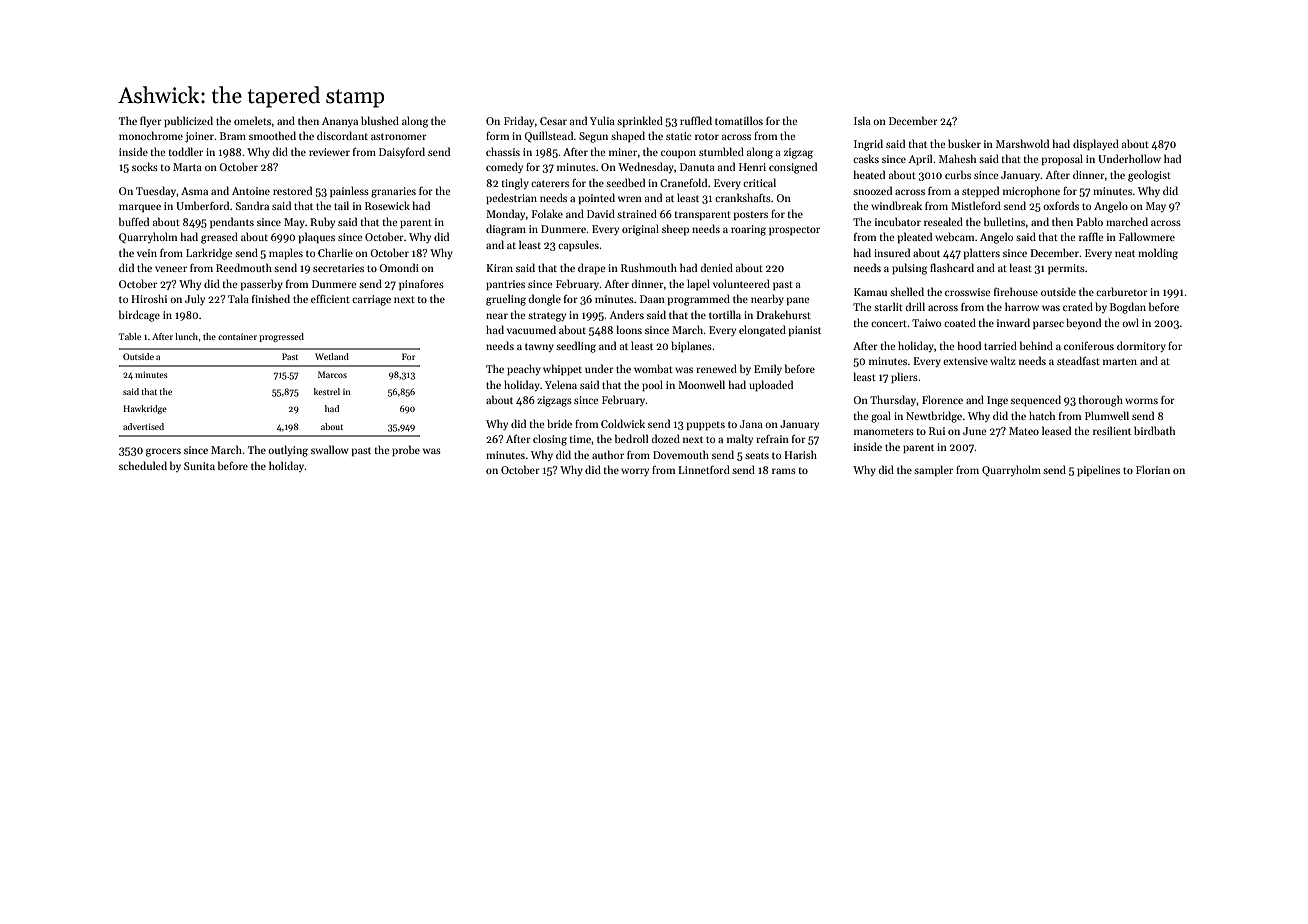 This image has height=924, width=1308. Describe the element at coordinates (330, 449) in the image. I see `swallow` at that location.
